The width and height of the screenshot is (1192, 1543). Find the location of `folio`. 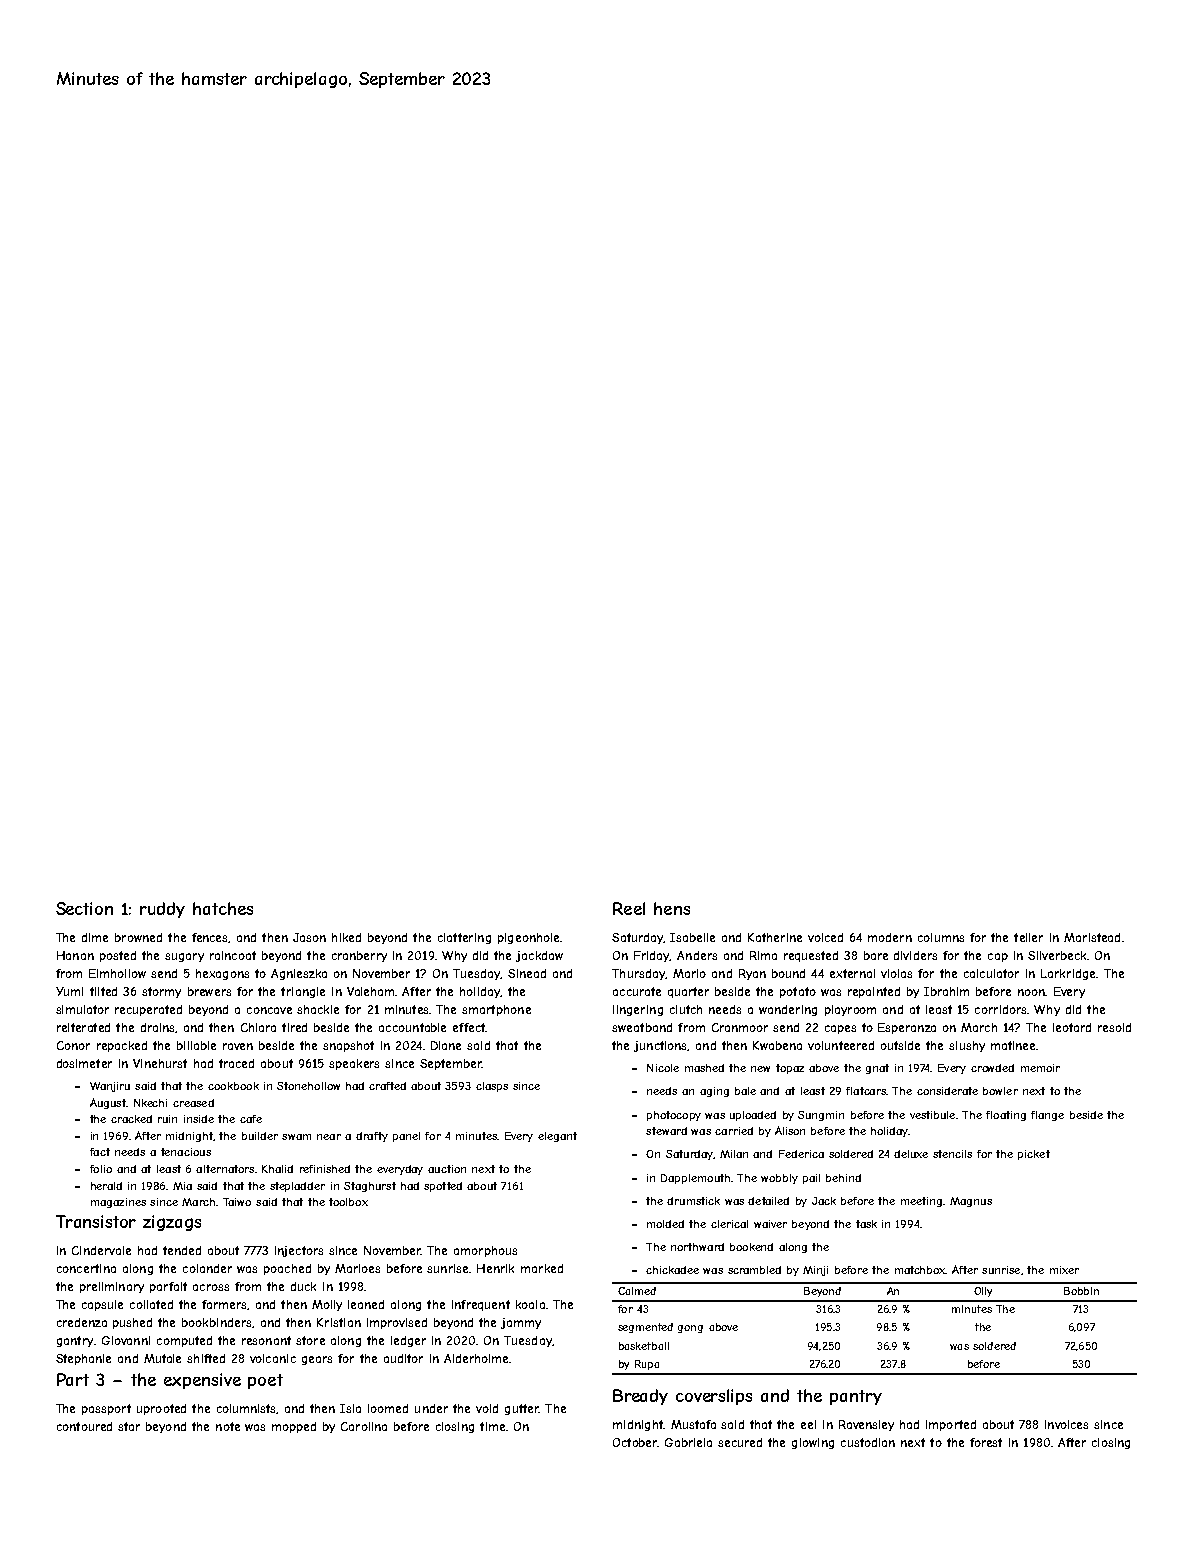

folio is located at coordinates (101, 1169).
